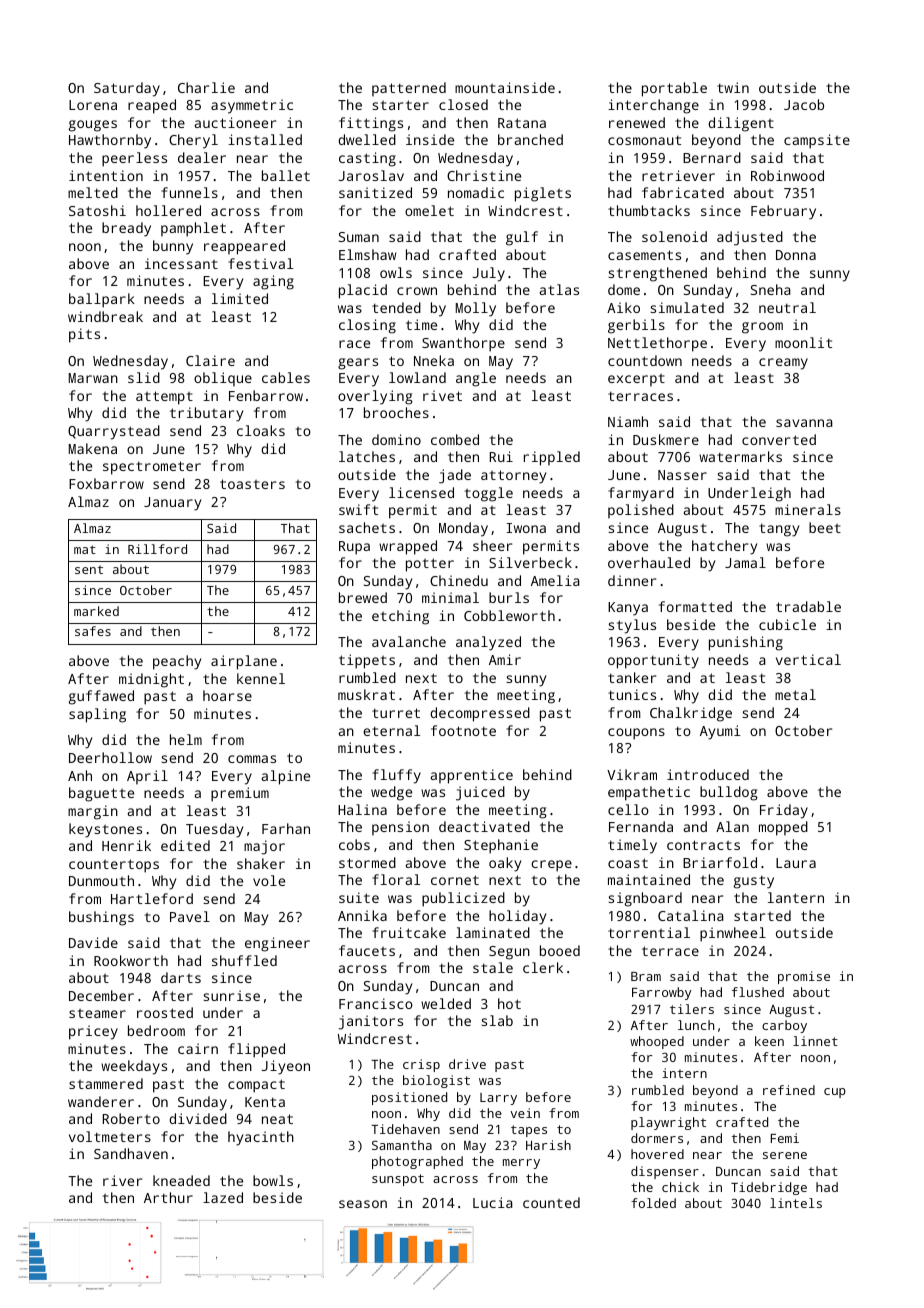 The image size is (924, 1308). I want to click on asymmetric, so click(252, 106).
